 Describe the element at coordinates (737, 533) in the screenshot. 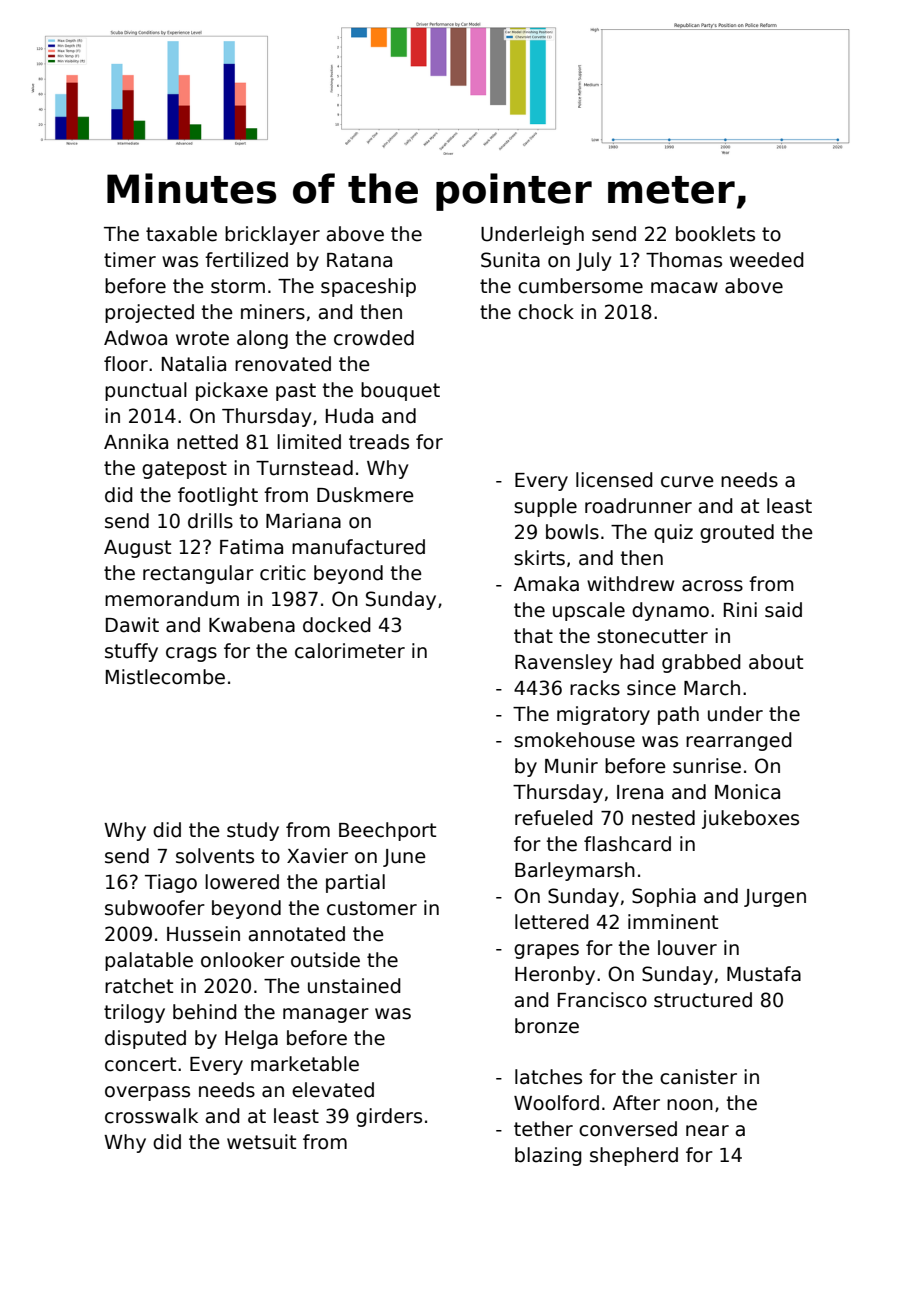

I see `grouted` at that location.
